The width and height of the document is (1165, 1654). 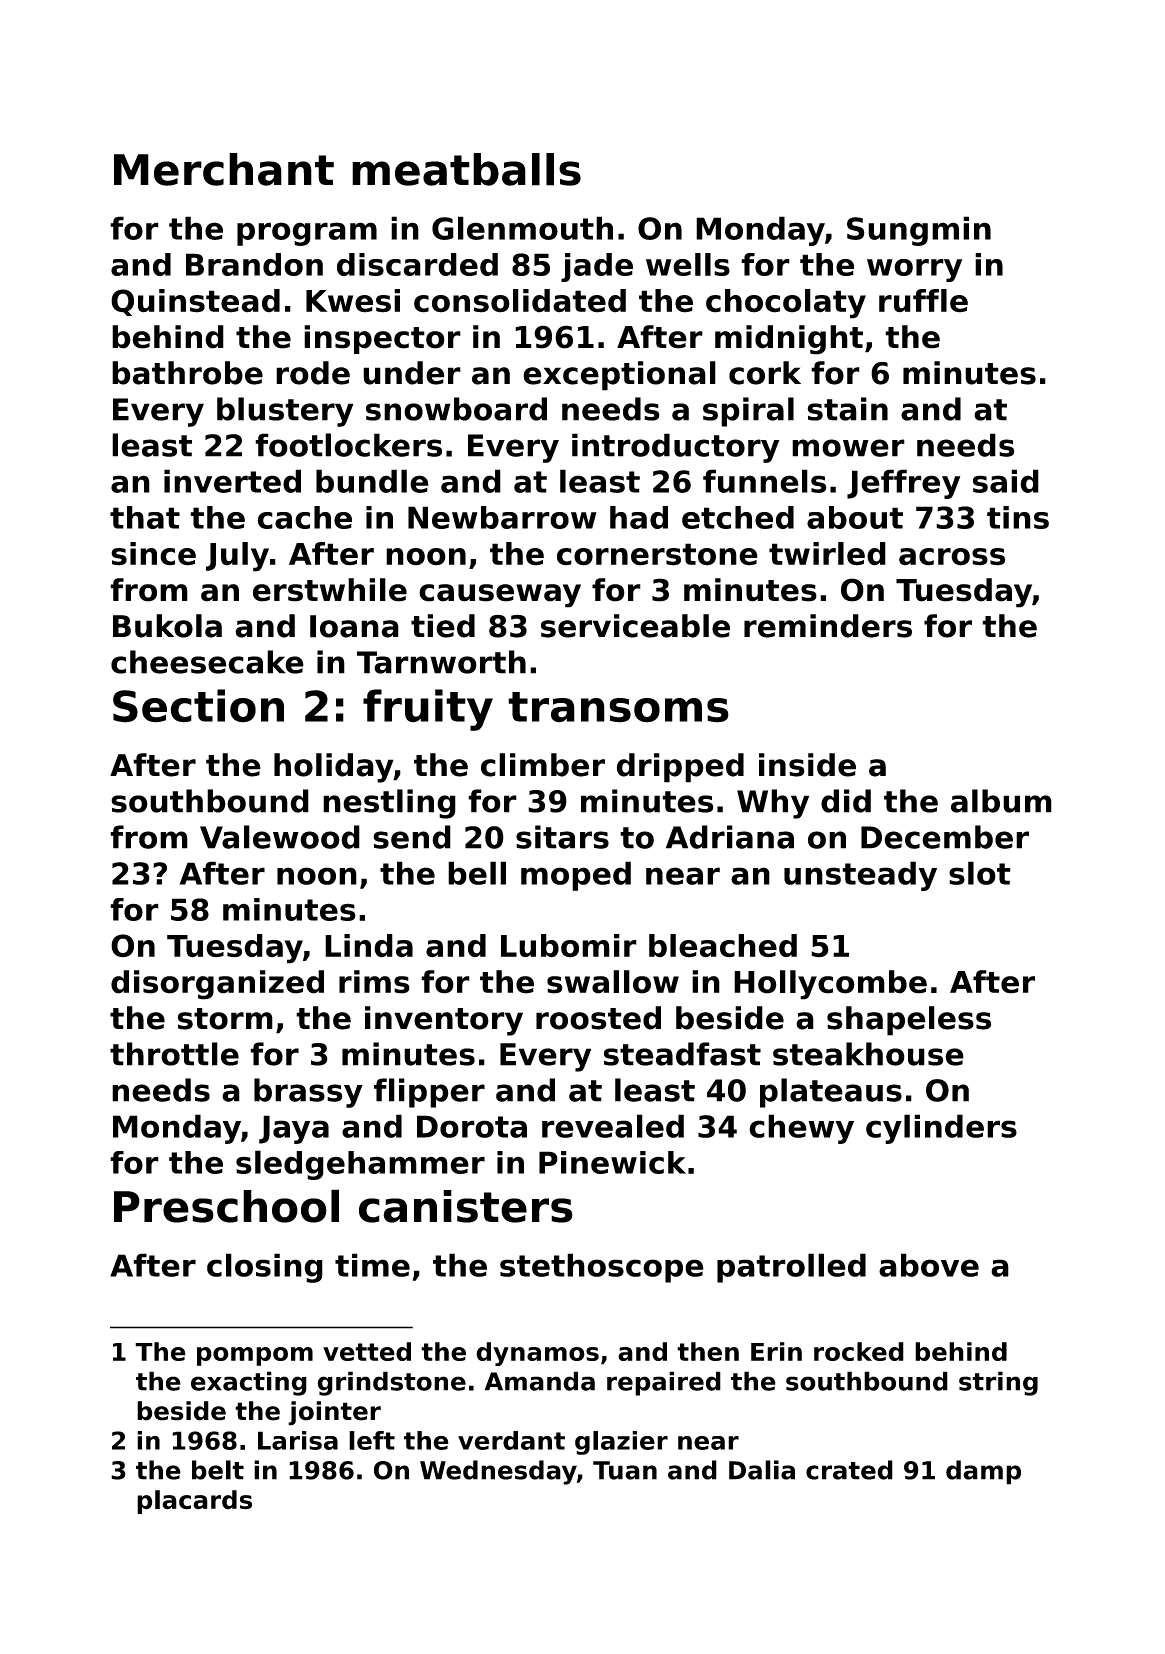 What do you see at coordinates (688, 264) in the document?
I see `wells` at bounding box center [688, 264].
